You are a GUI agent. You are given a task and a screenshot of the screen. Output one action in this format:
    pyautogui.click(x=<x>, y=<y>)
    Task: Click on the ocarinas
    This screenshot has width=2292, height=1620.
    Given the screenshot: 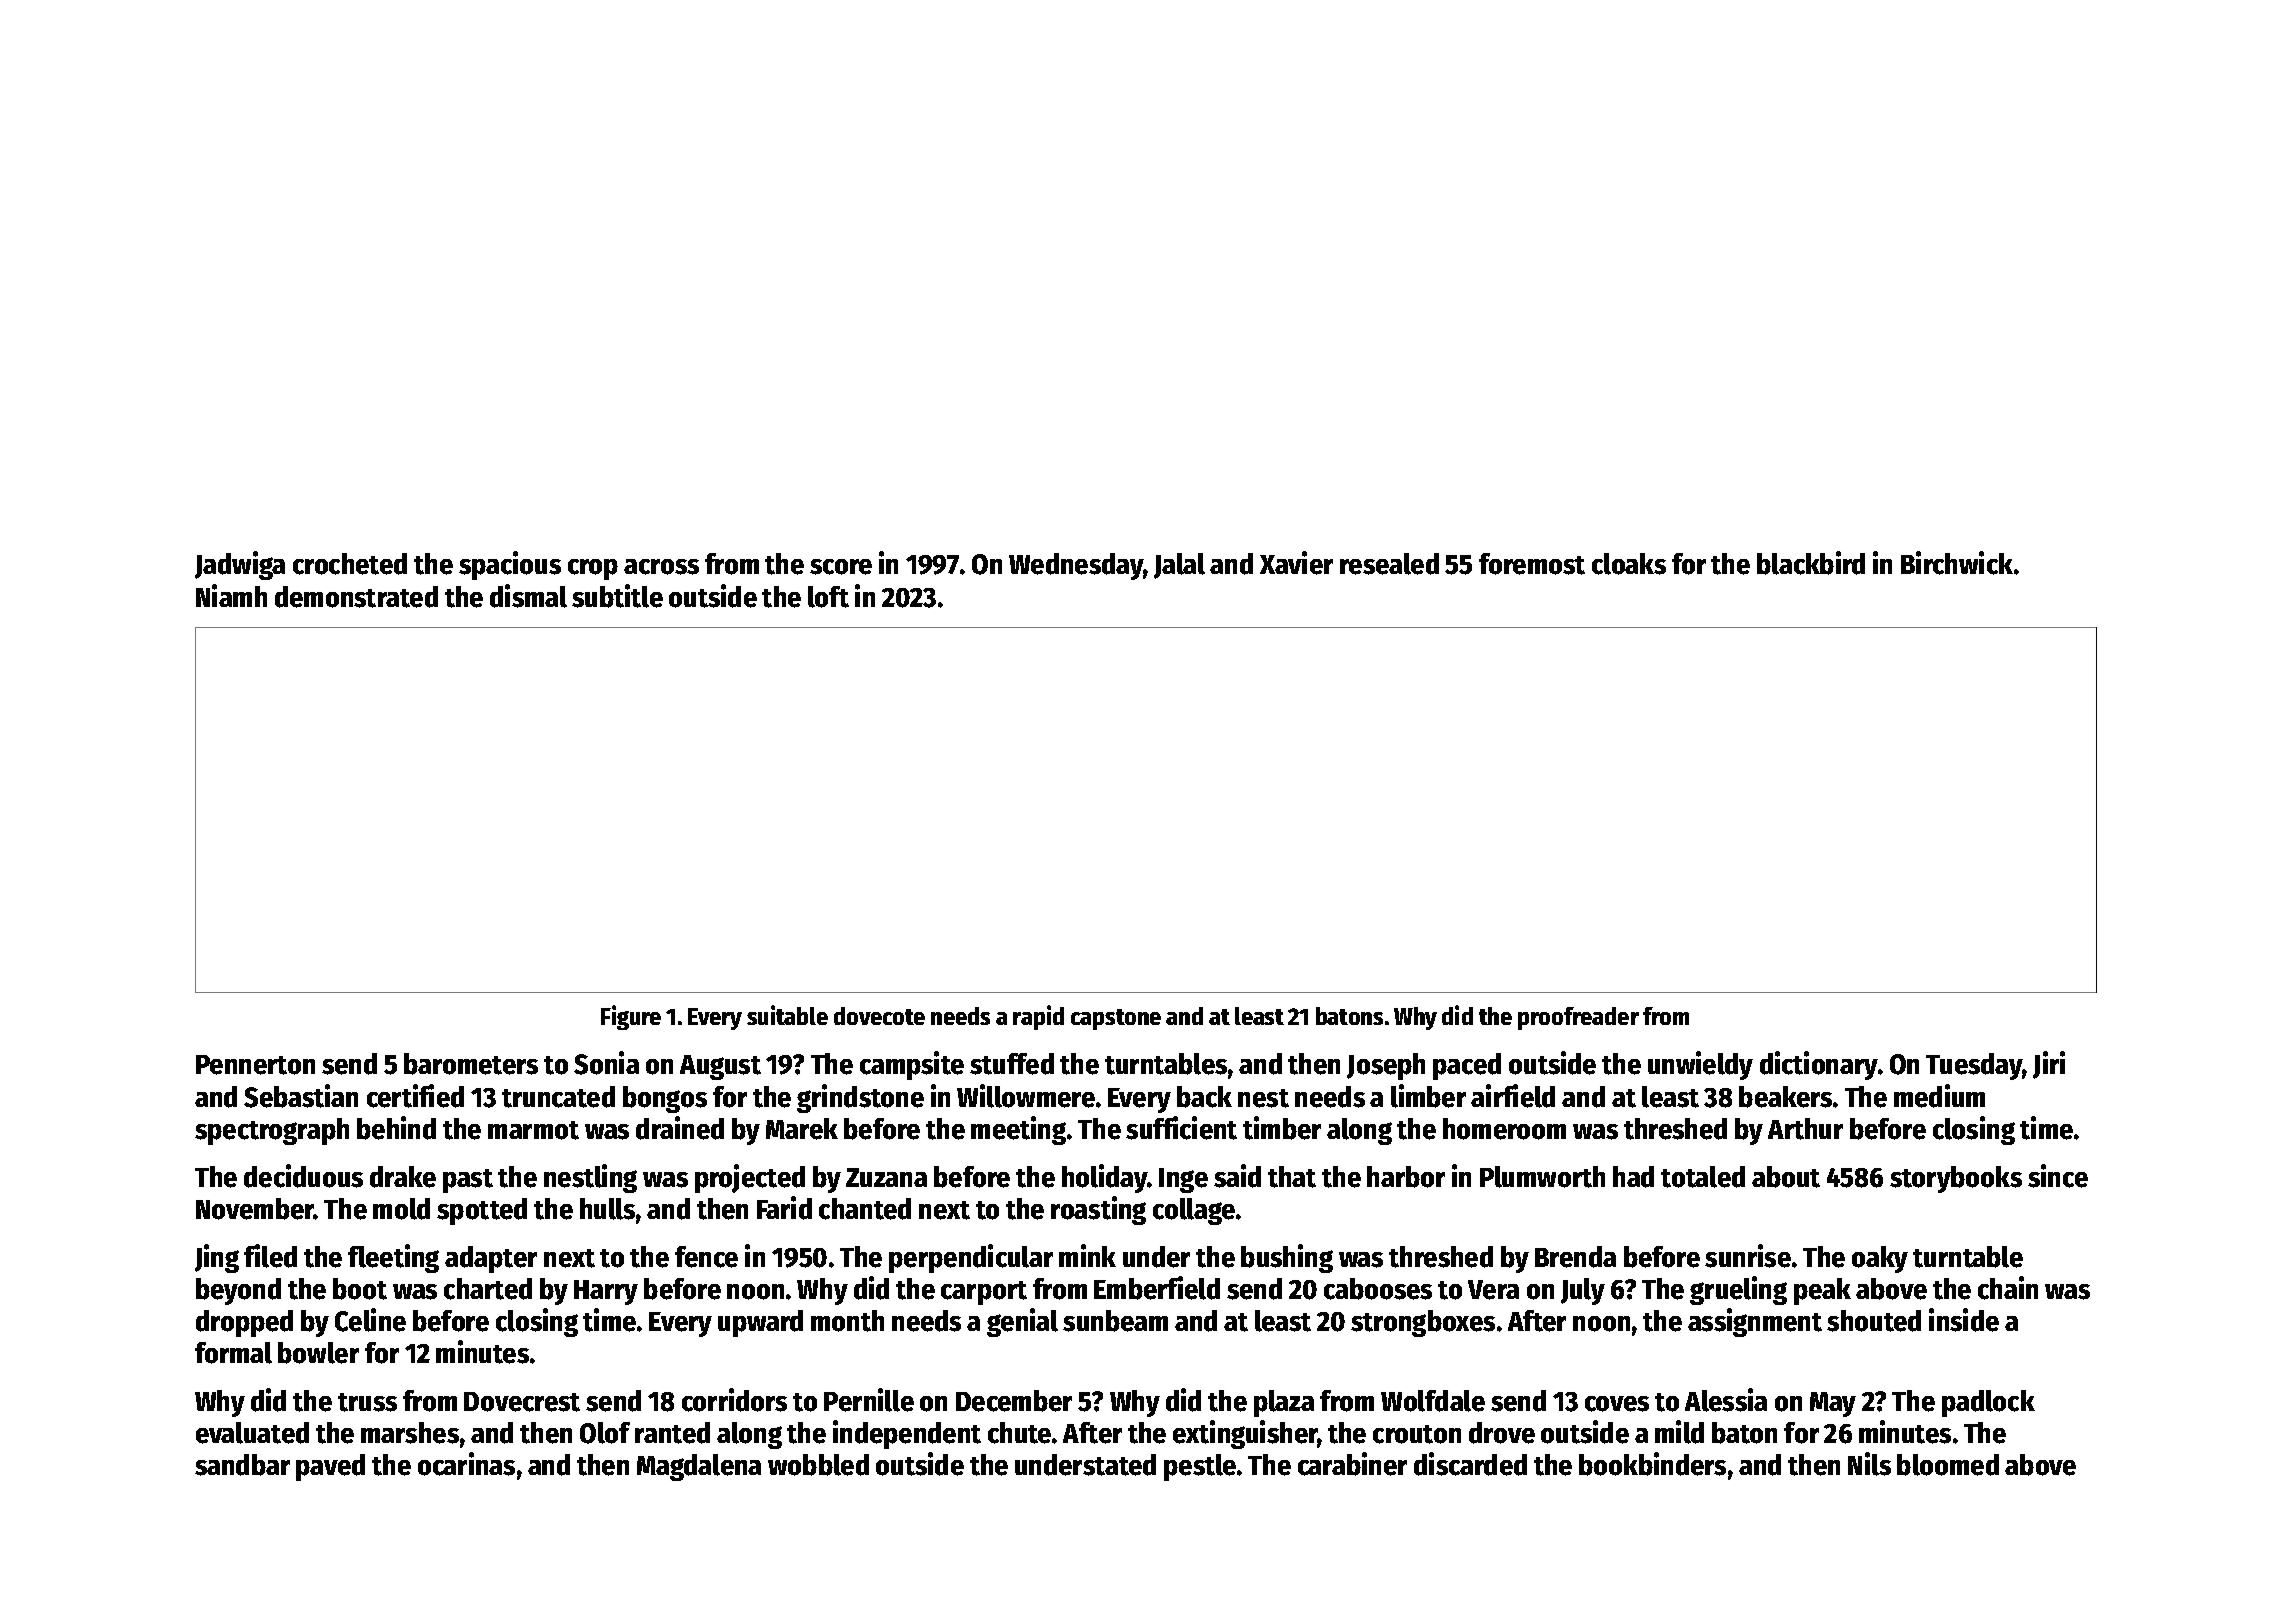 What is the action you would take?
    pyautogui.click(x=466, y=1464)
